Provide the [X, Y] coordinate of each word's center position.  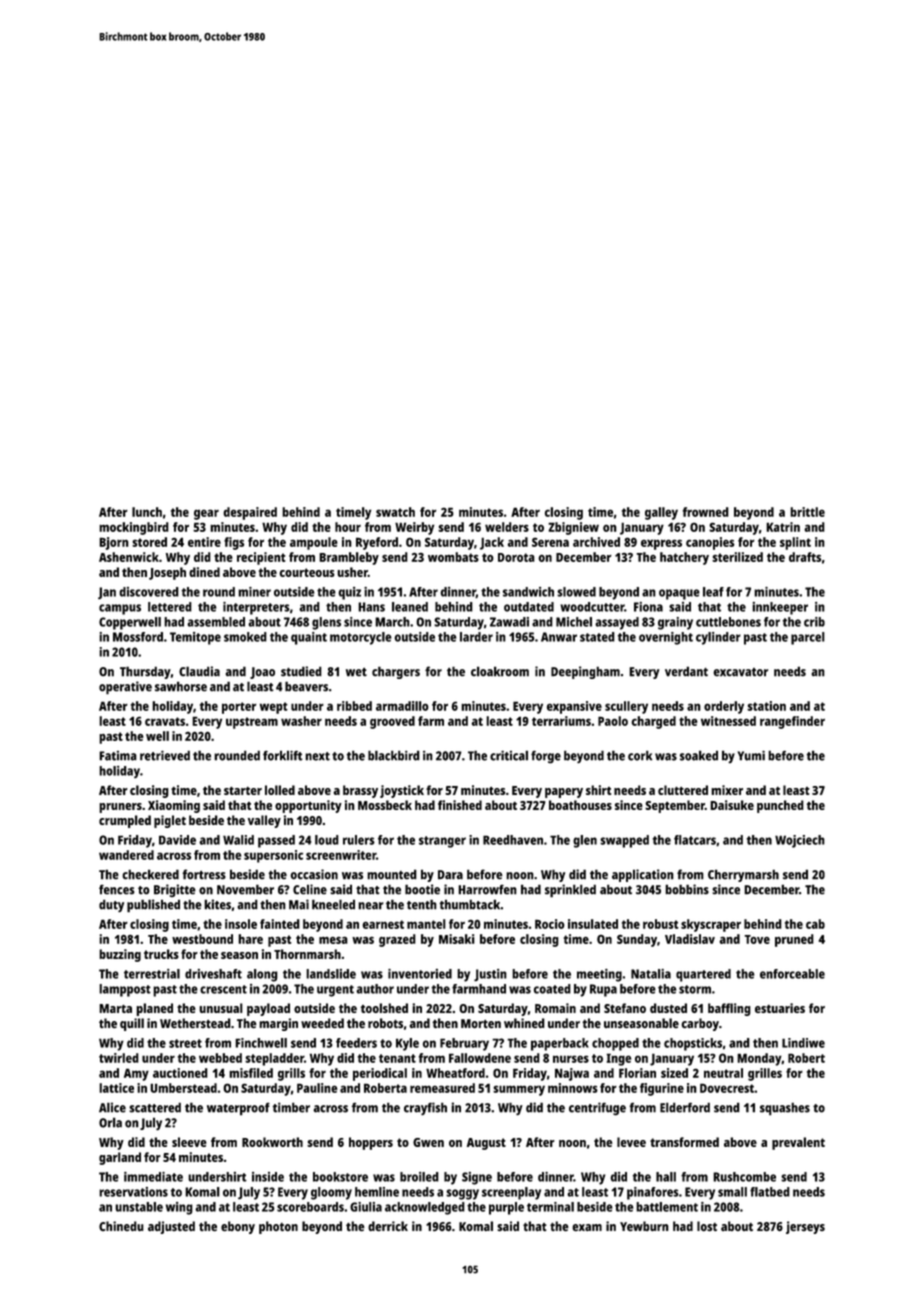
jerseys [805, 1227]
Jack [492, 543]
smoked [245, 637]
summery [519, 1090]
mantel [426, 924]
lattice [116, 1088]
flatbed [770, 1192]
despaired [250, 513]
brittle [807, 512]
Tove [757, 939]
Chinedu [121, 1226]
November [245, 889]
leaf [713, 592]
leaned [410, 607]
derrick [388, 1226]
